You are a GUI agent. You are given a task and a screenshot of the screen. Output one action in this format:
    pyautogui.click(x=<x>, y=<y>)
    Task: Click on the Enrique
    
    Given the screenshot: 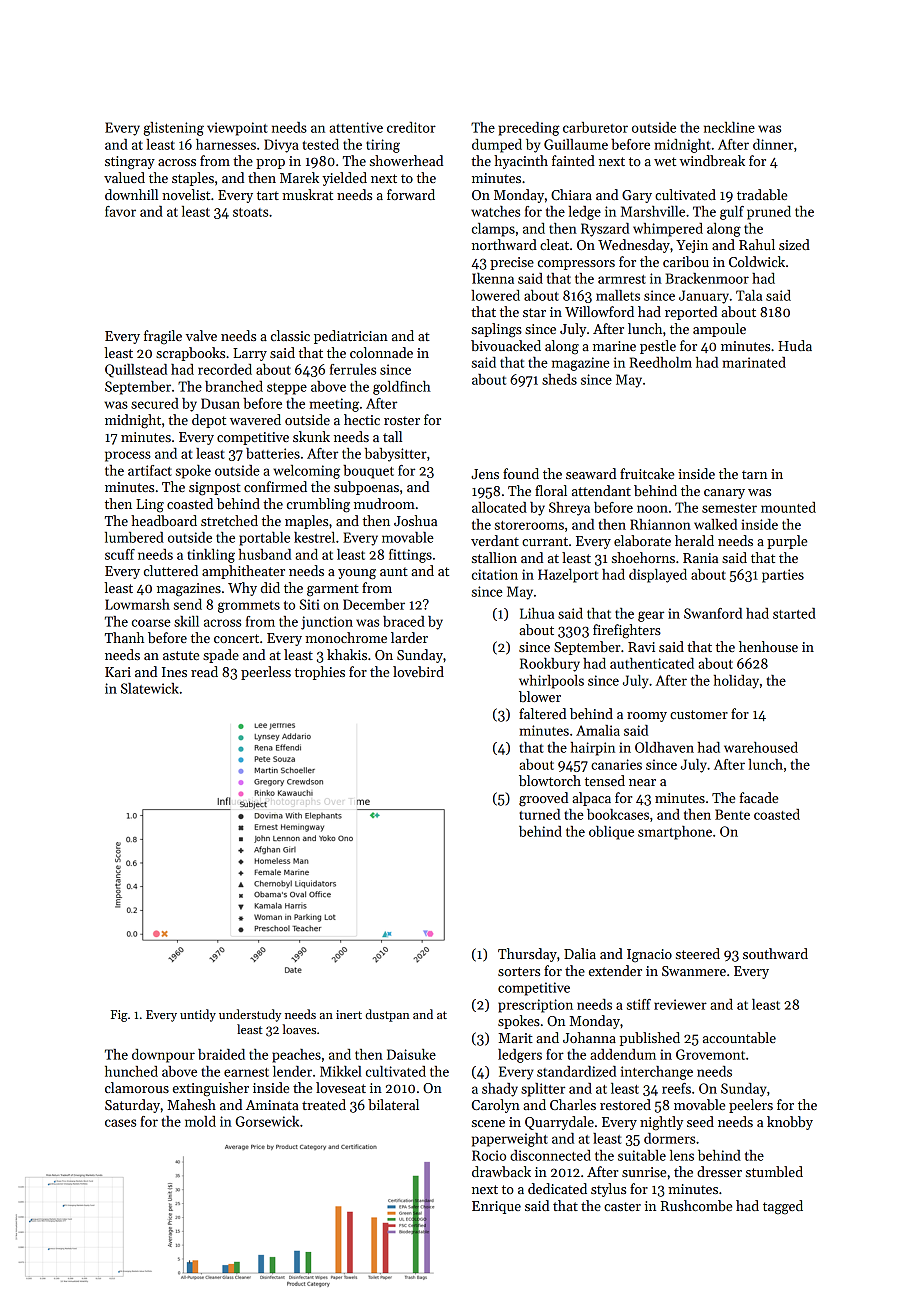 What is the action you would take?
    pyautogui.click(x=496, y=1207)
